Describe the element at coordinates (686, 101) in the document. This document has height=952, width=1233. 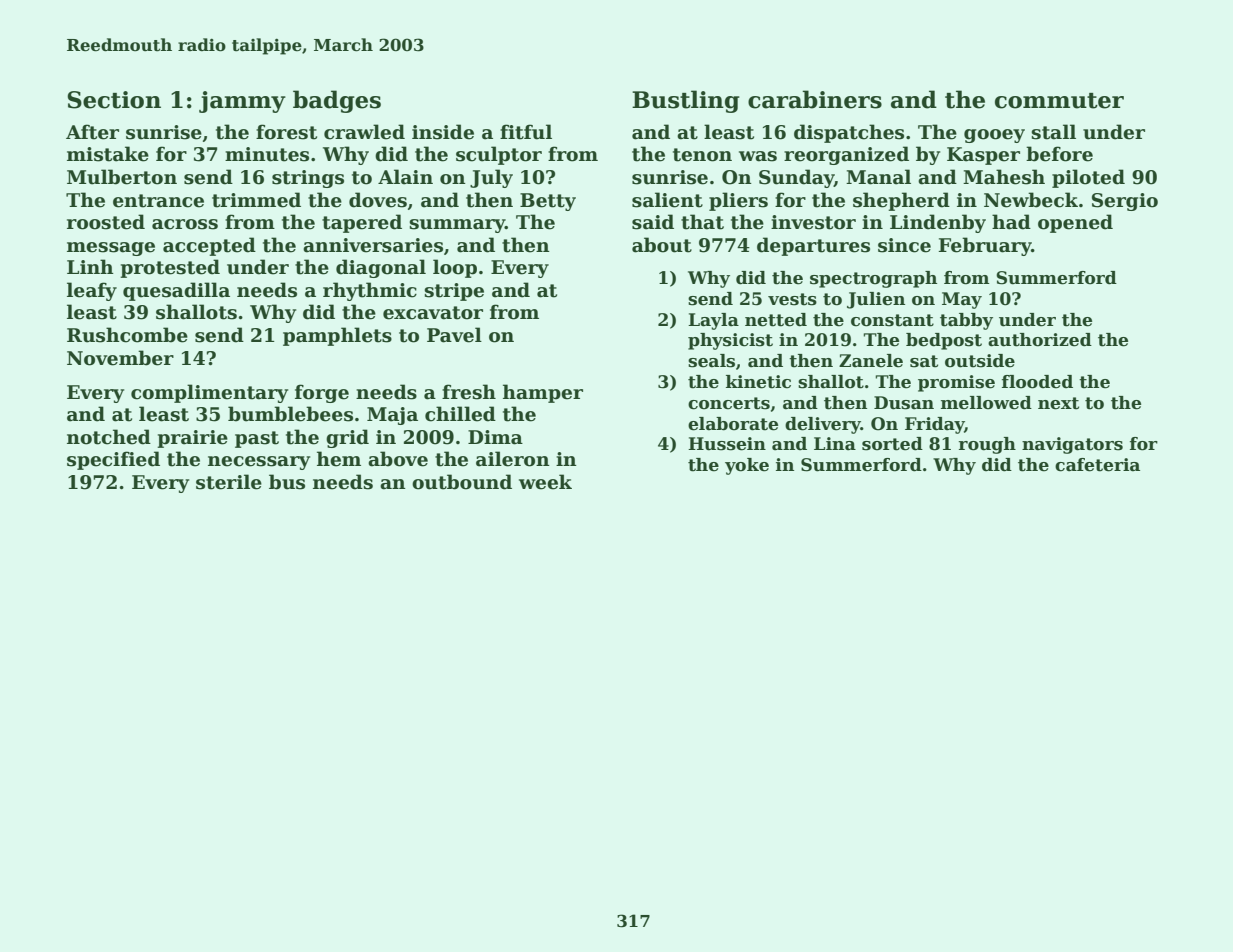
I see `Bustling` at that location.
